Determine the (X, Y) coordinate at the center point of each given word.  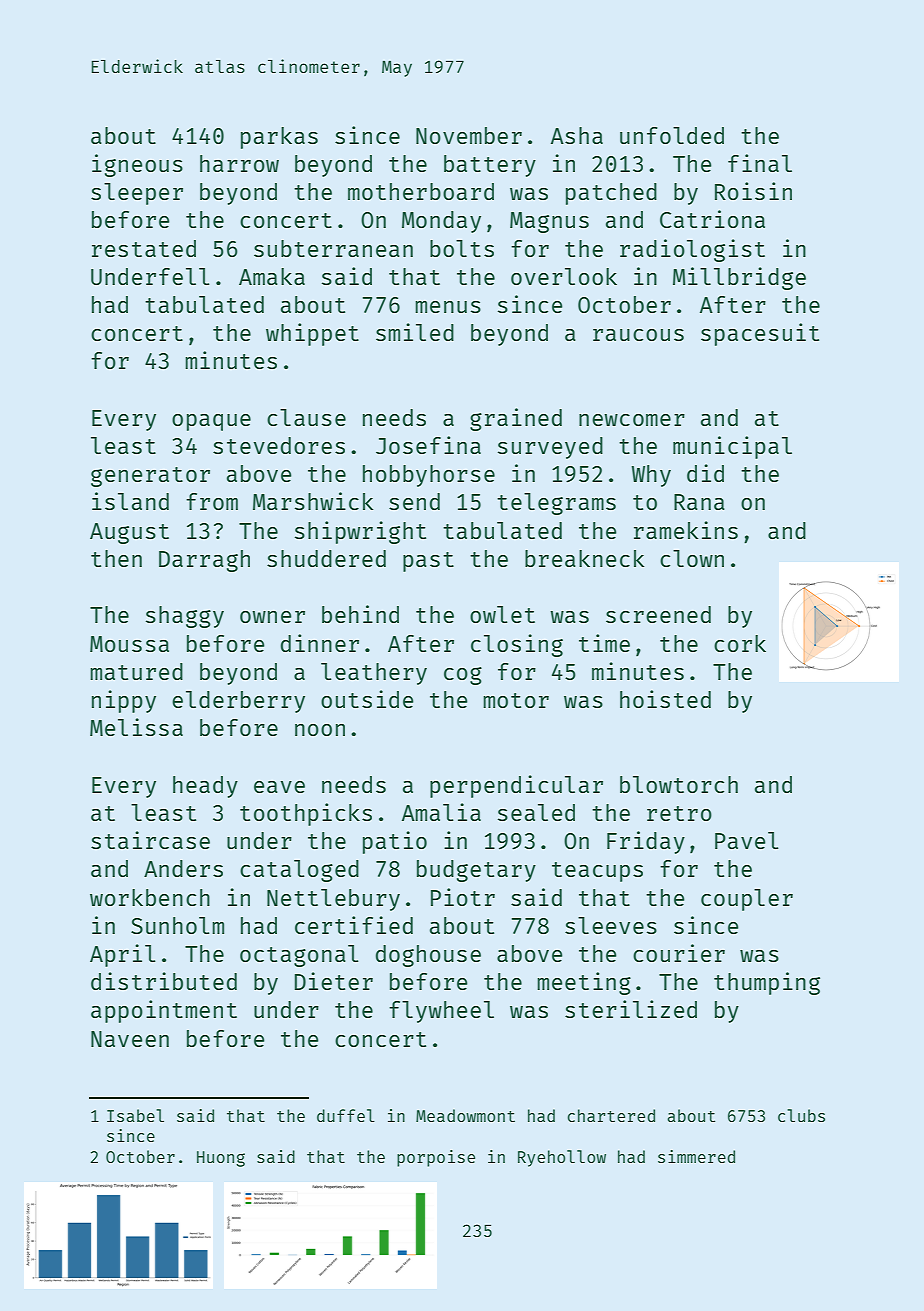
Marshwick (313, 501)
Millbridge (739, 278)
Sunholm (177, 925)
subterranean (333, 248)
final (760, 163)
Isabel (135, 1115)
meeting (584, 983)
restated (144, 248)
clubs (801, 1115)
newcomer (632, 420)
